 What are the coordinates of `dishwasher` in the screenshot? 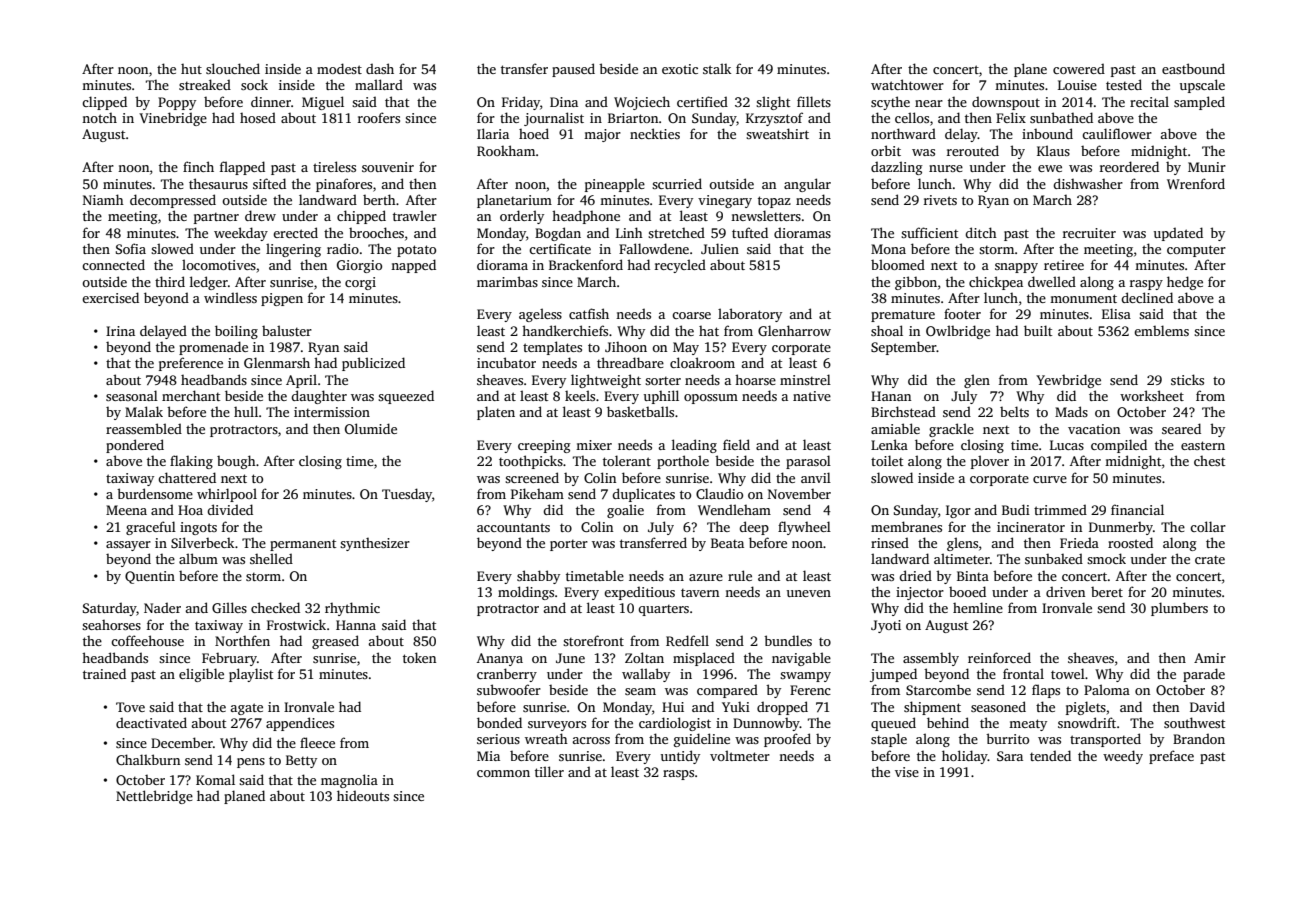 It's located at (1088, 183).
